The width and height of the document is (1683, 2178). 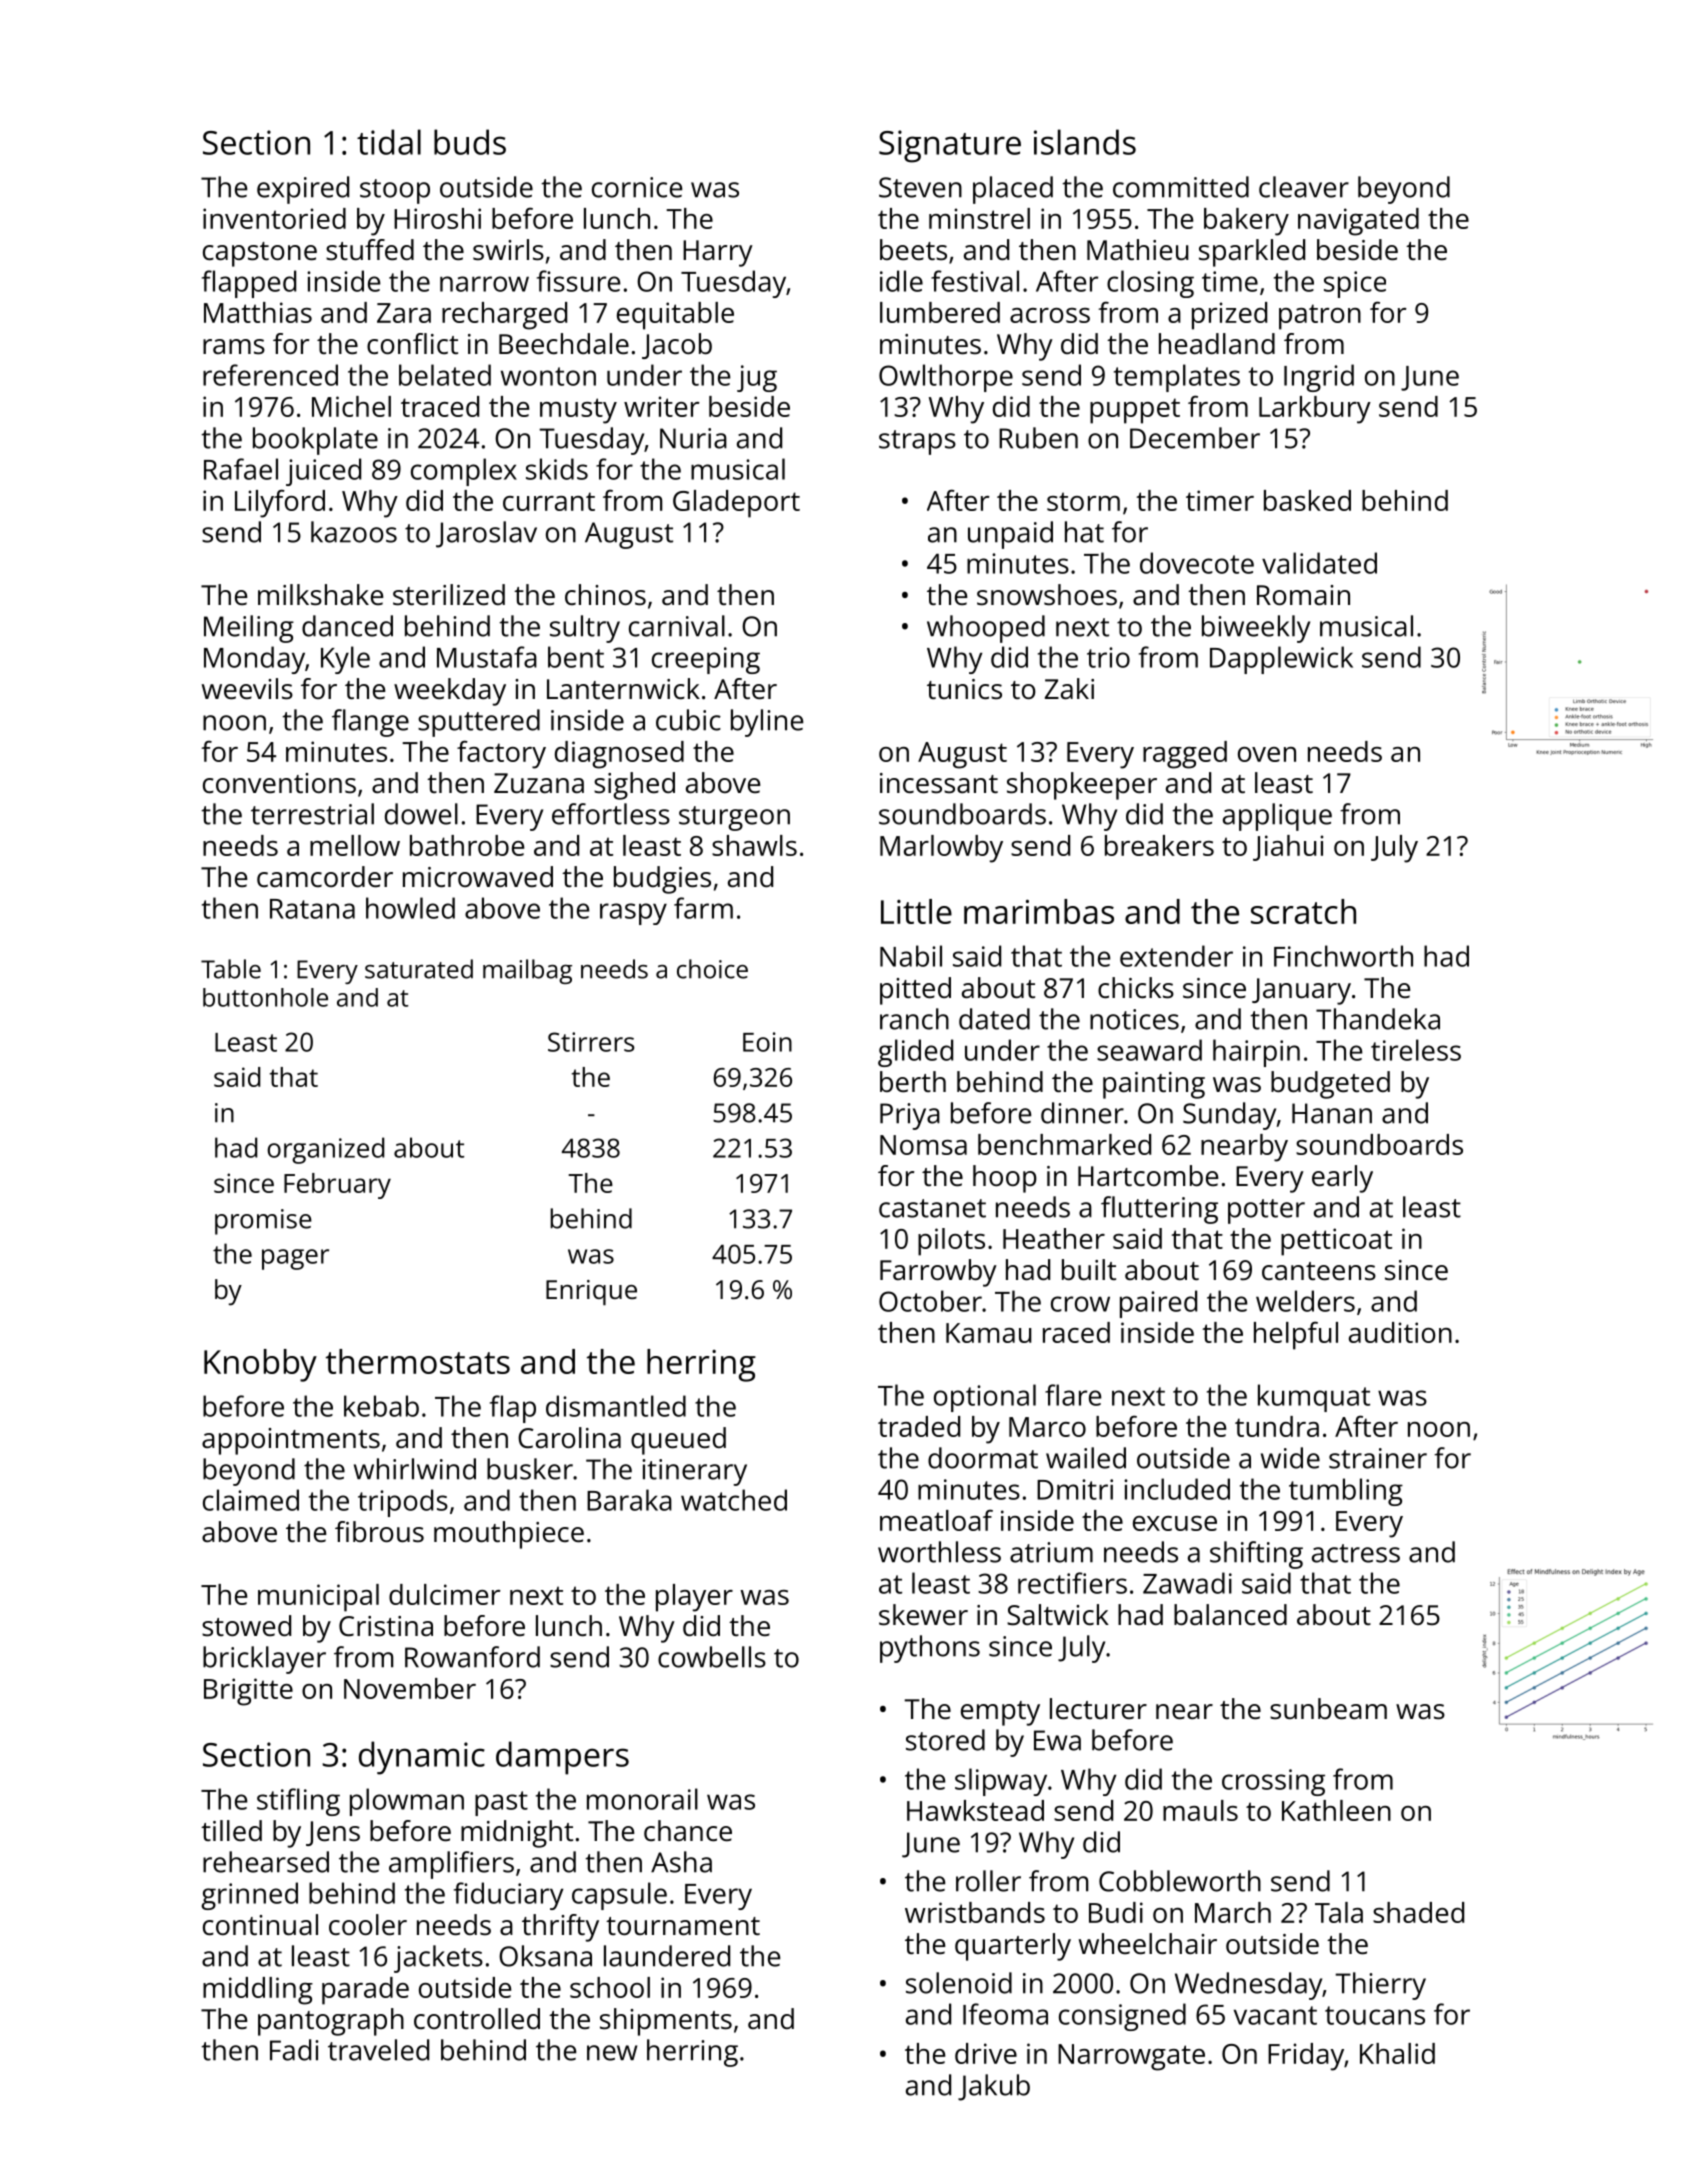 I want to click on jug, so click(x=757, y=378).
